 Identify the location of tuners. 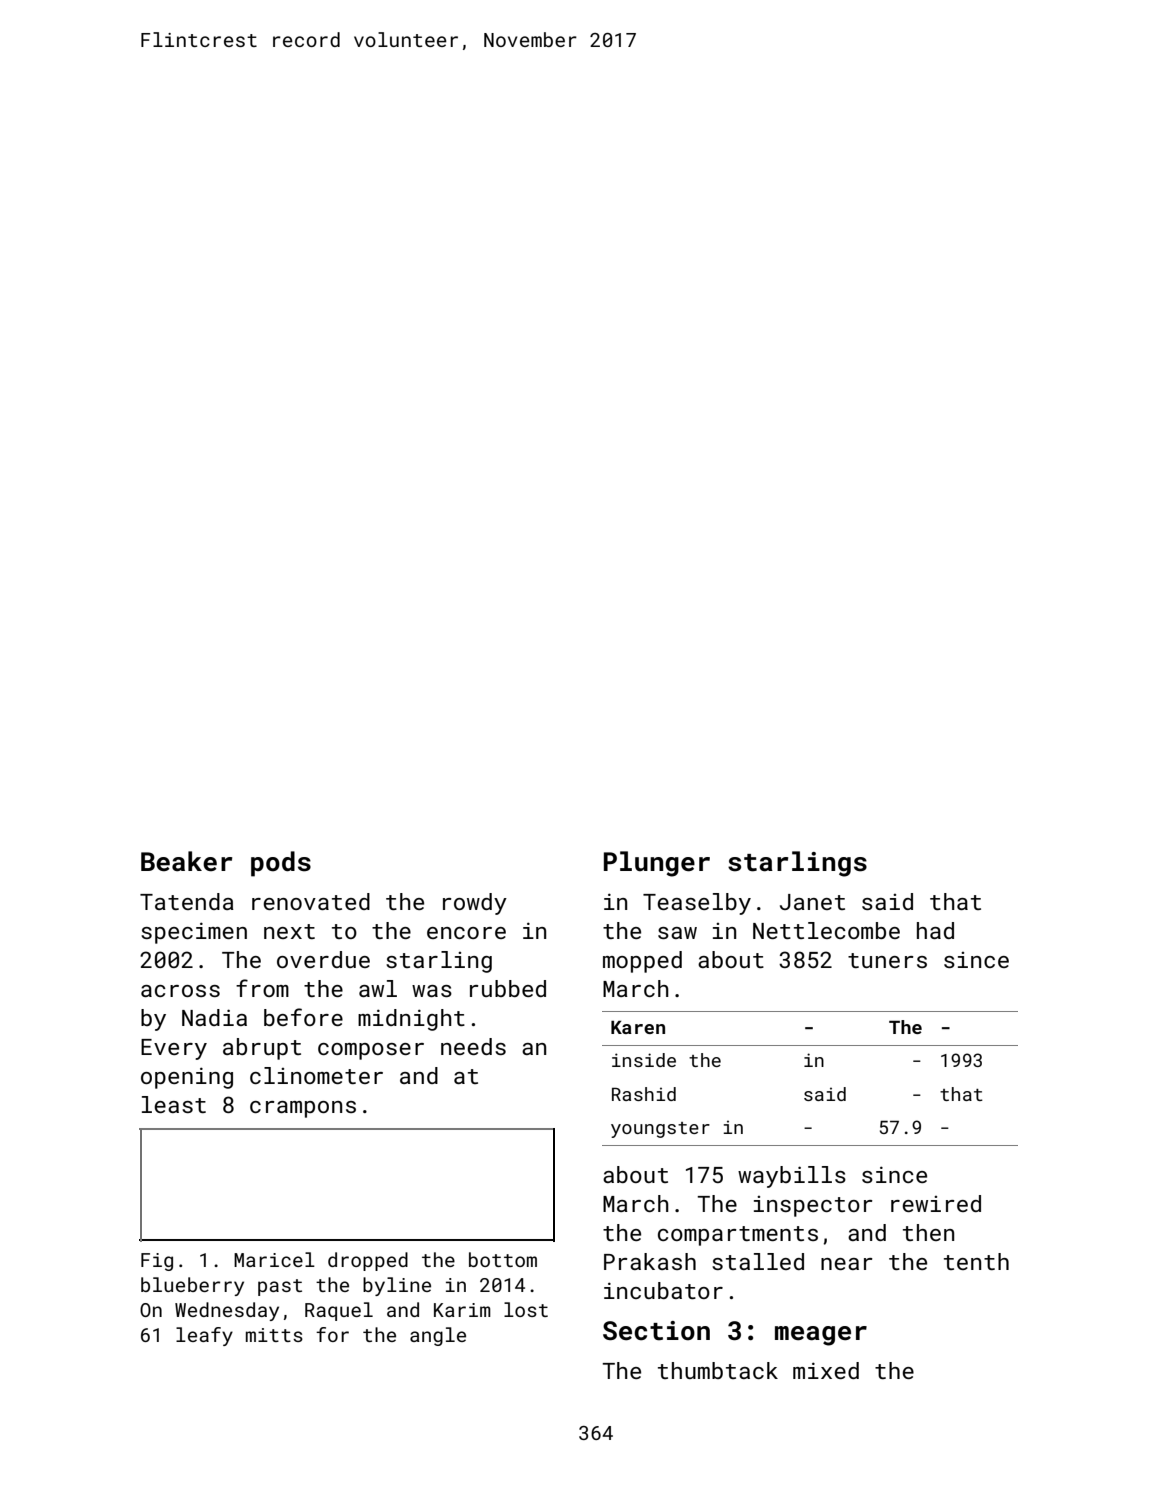
(887, 960).
